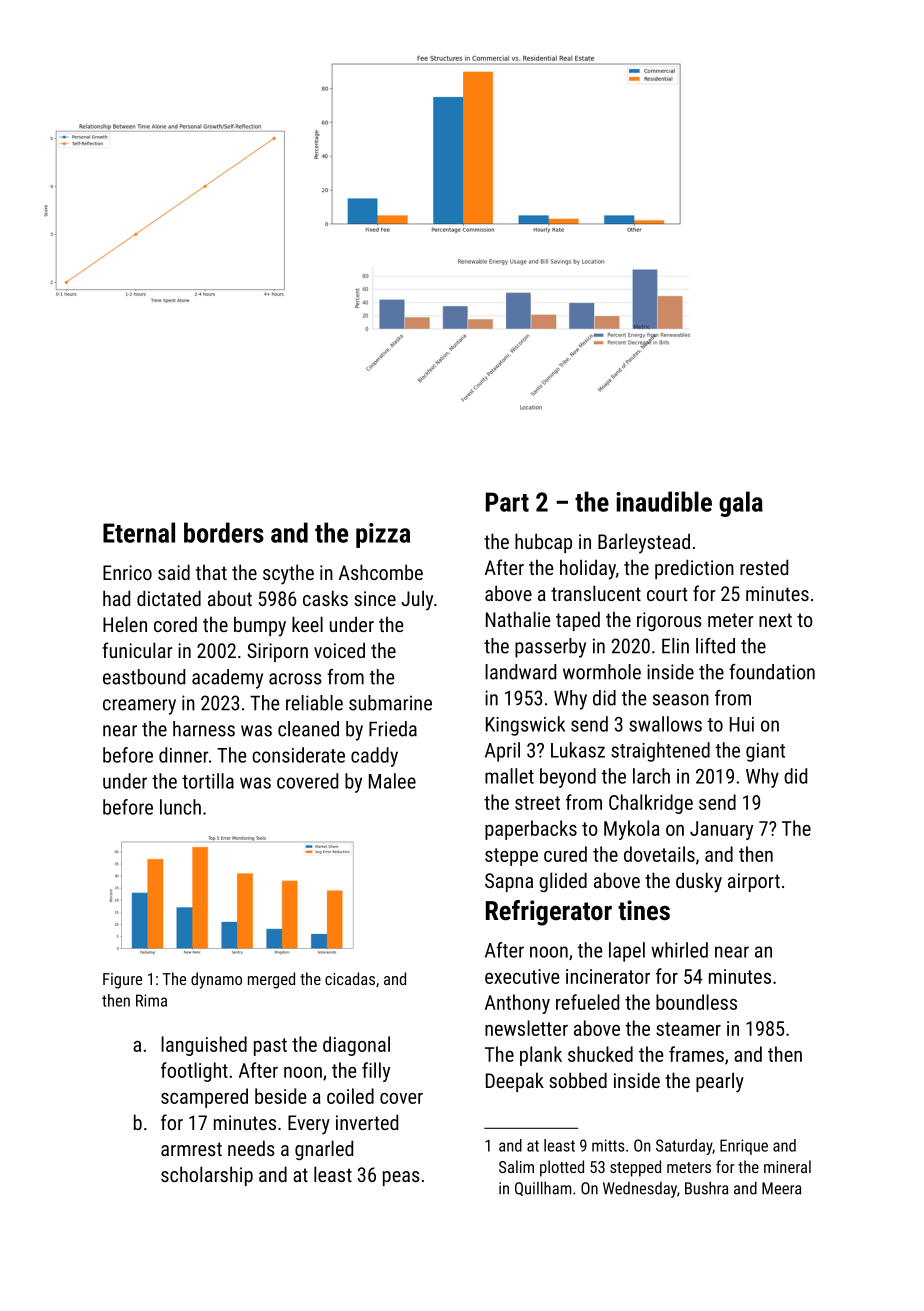  What do you see at coordinates (375, 598) in the screenshot?
I see `since` at bounding box center [375, 598].
